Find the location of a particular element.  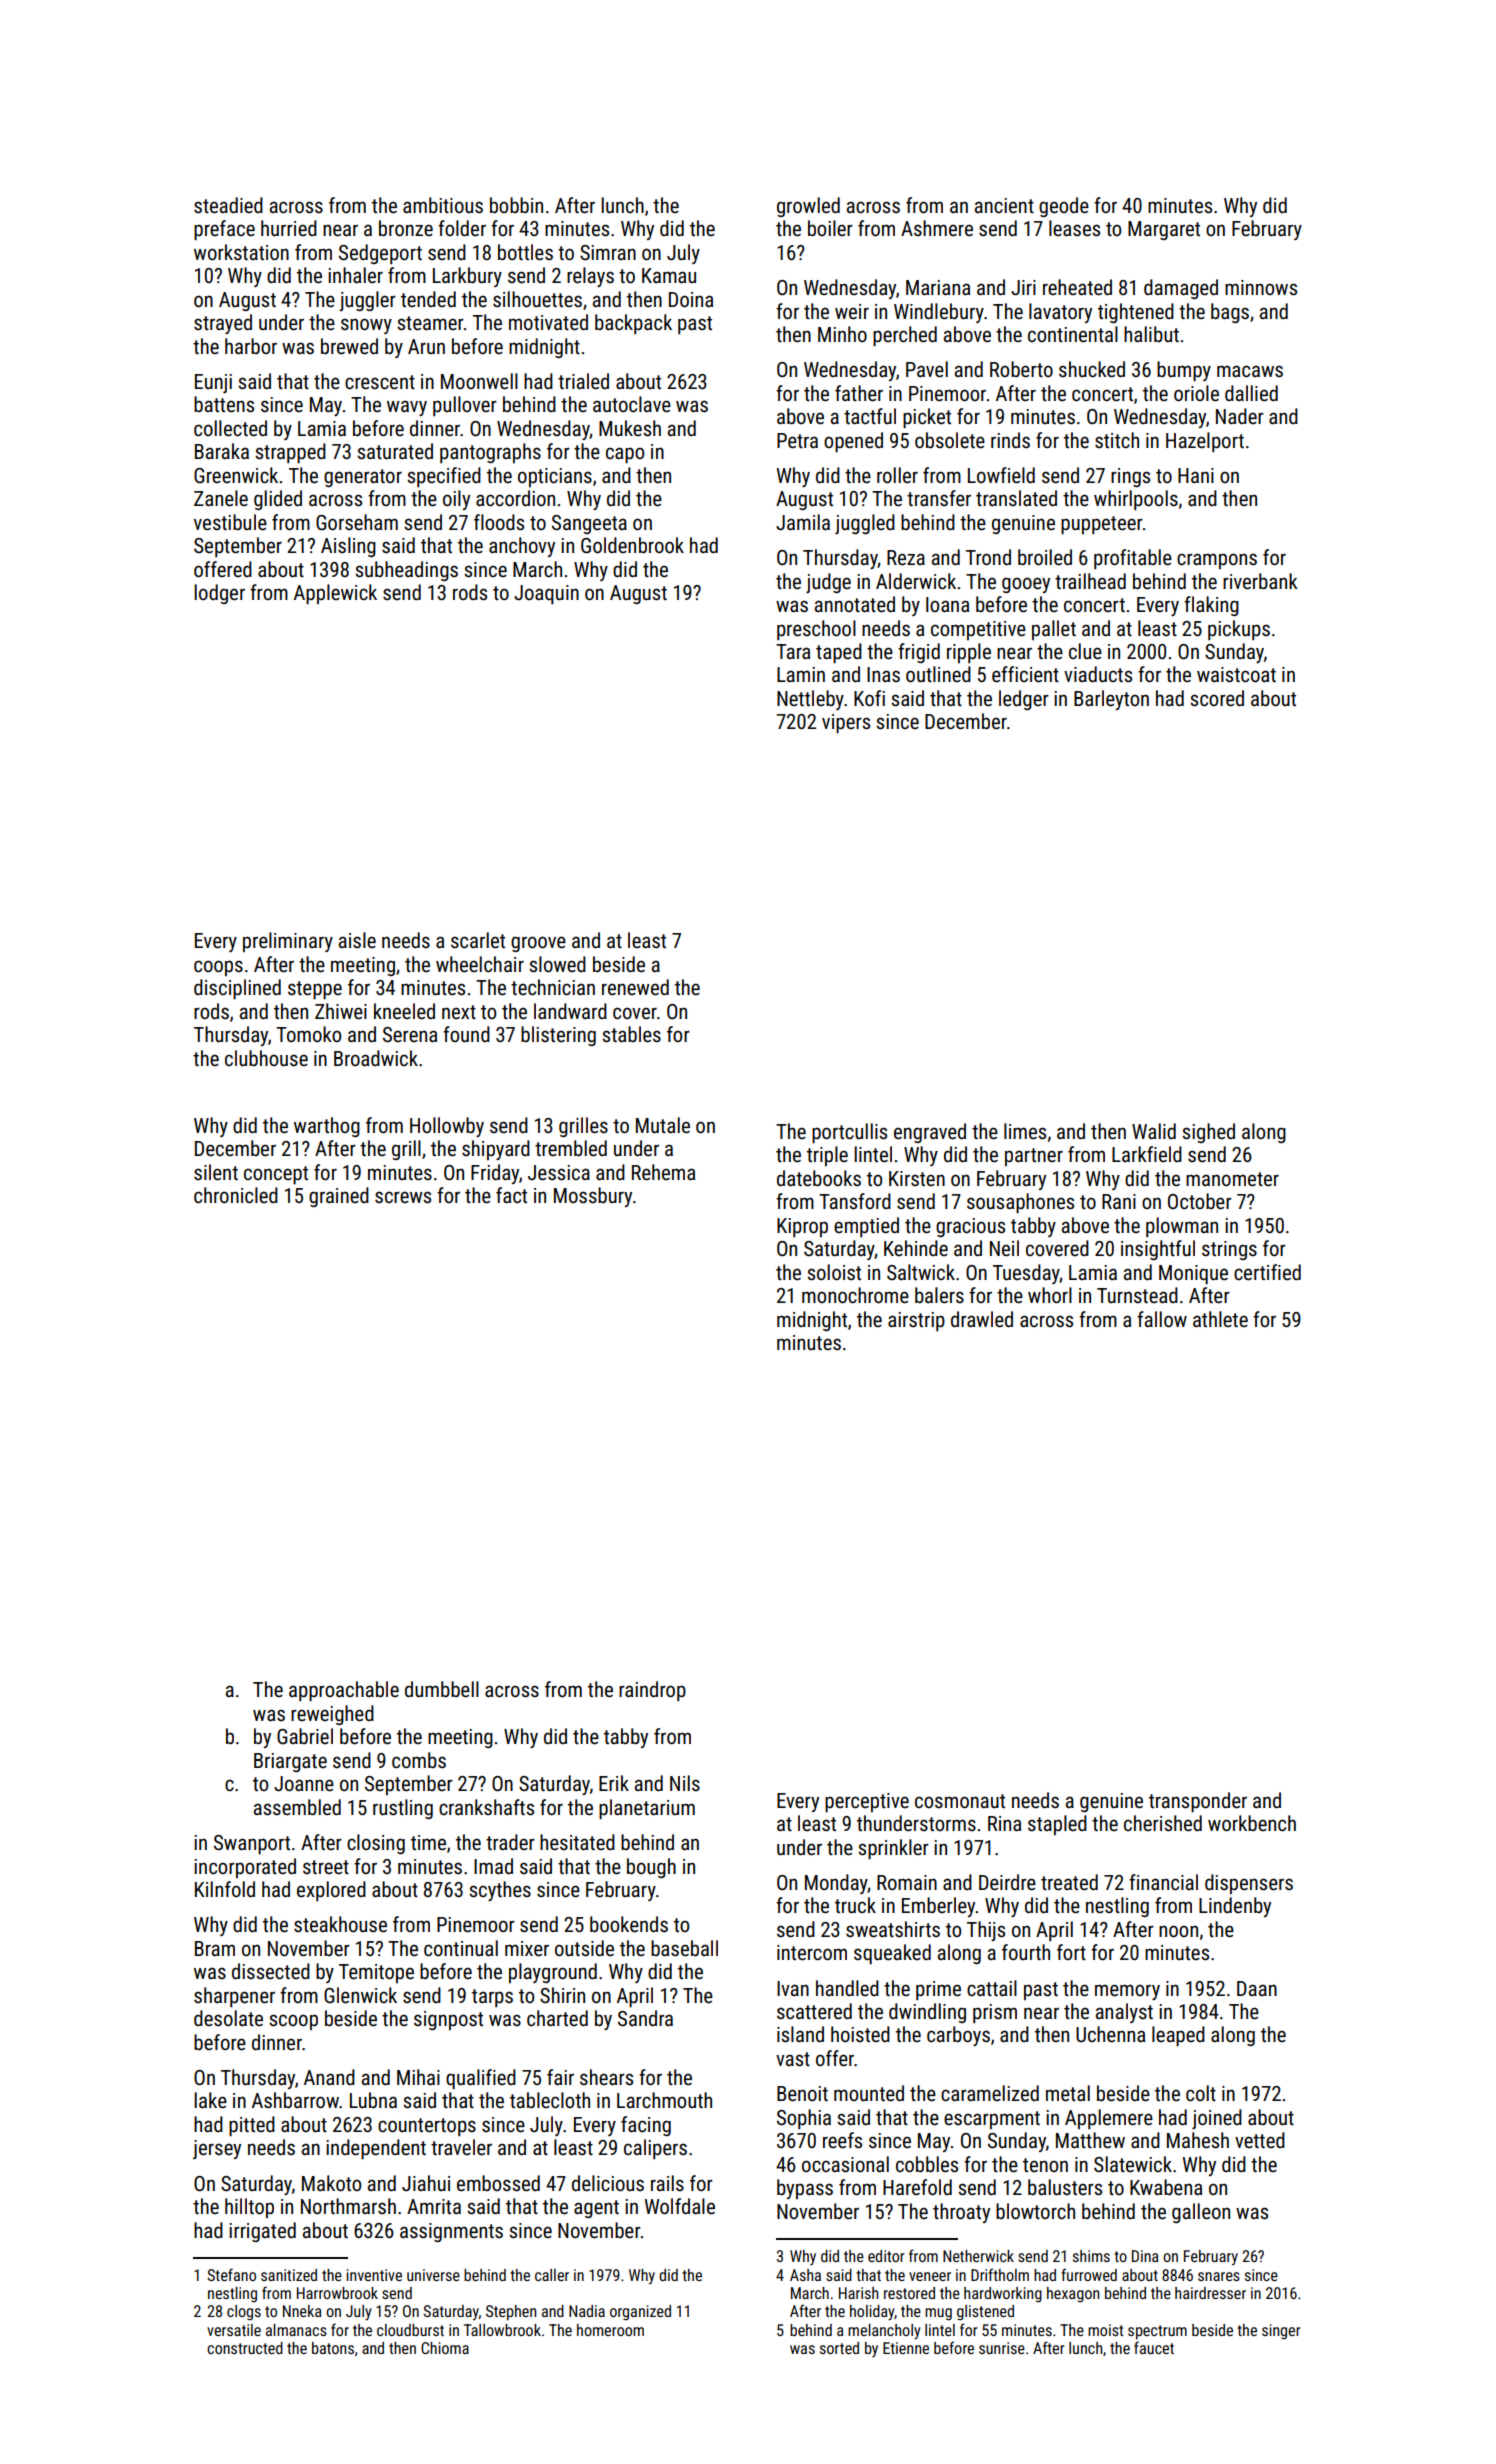

Serena is located at coordinates (410, 1035).
